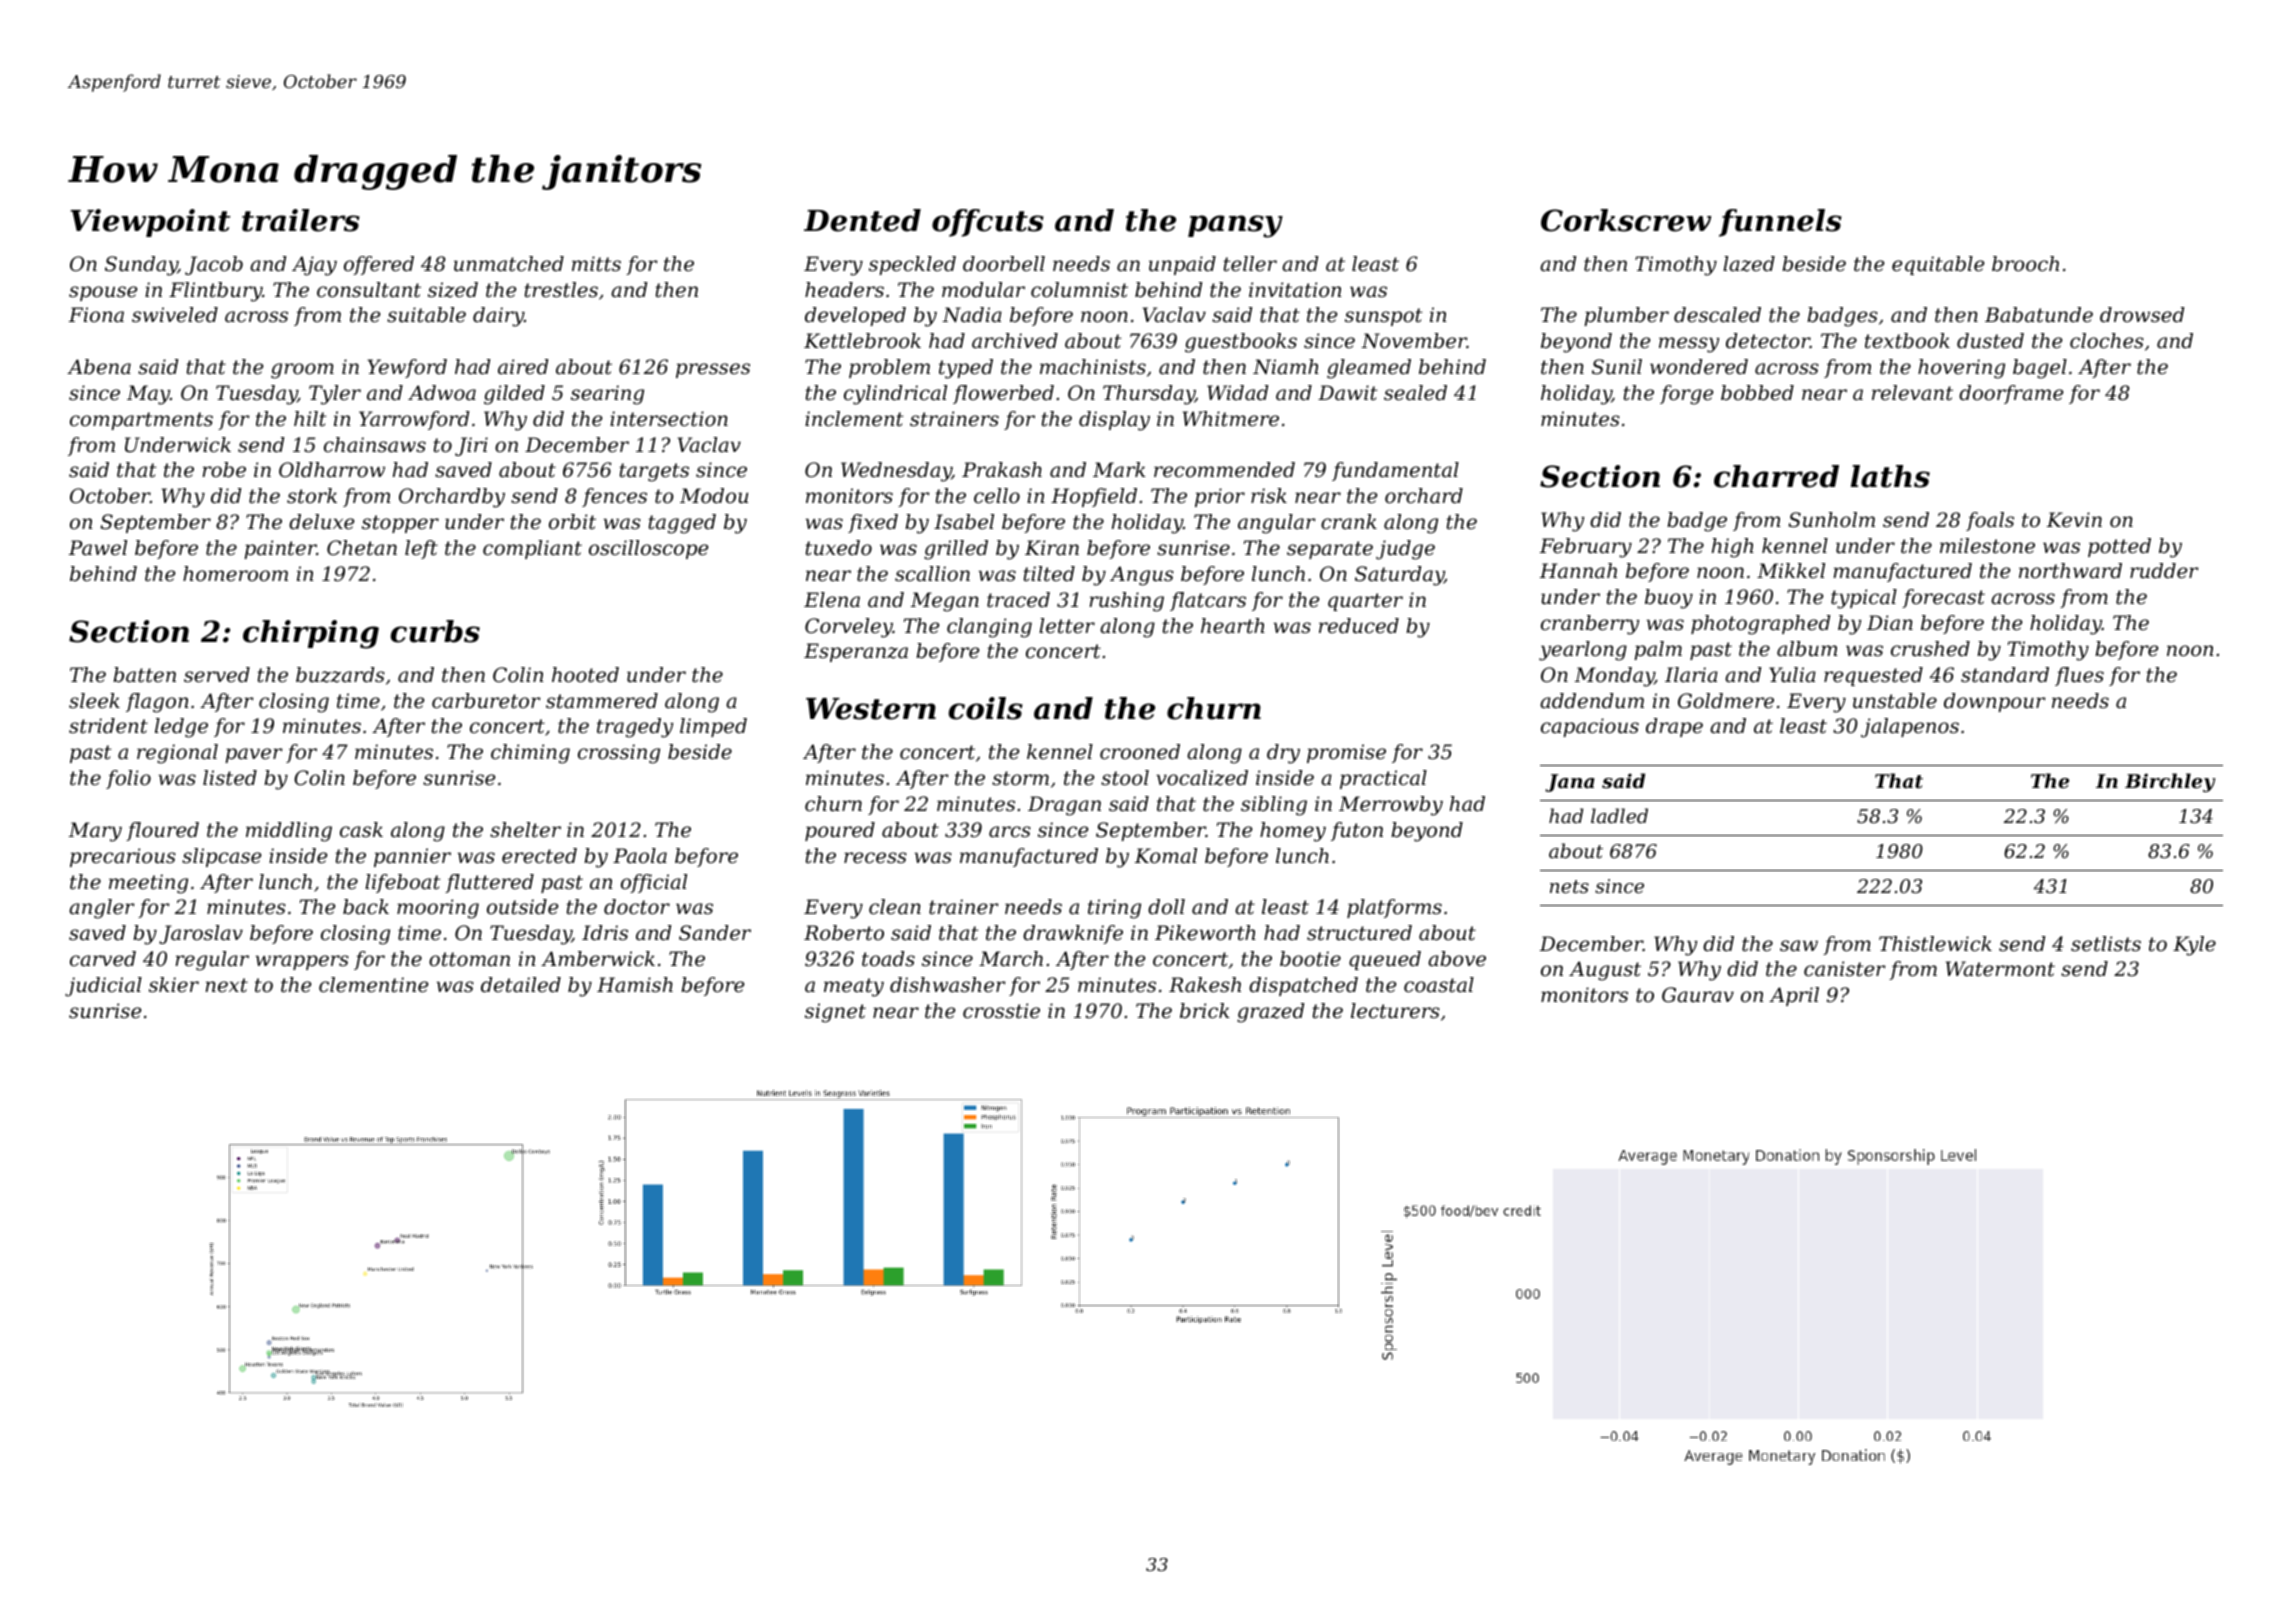  I want to click on recess, so click(875, 857).
